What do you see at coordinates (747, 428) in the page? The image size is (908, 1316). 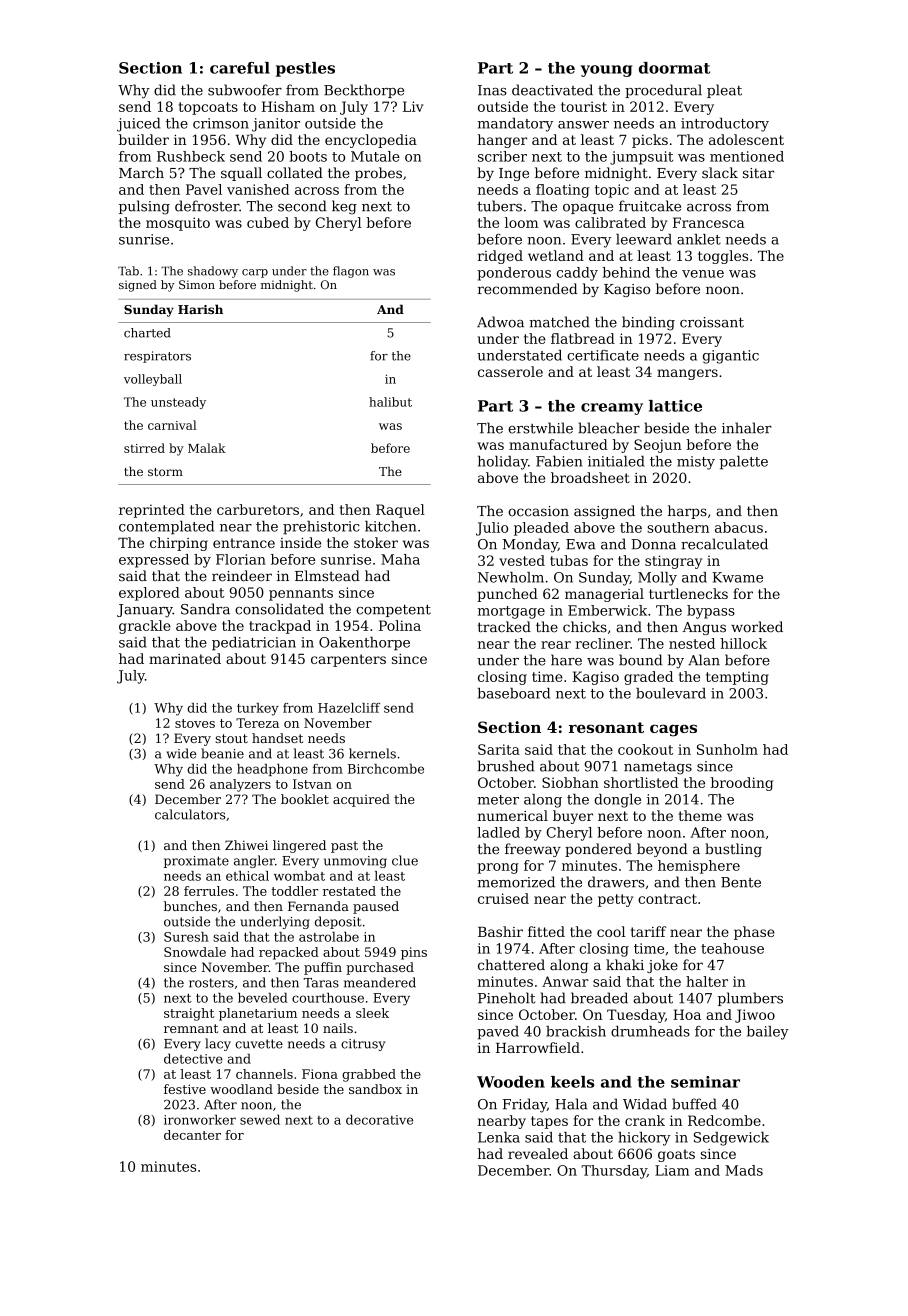 I see `inhaler` at bounding box center [747, 428].
